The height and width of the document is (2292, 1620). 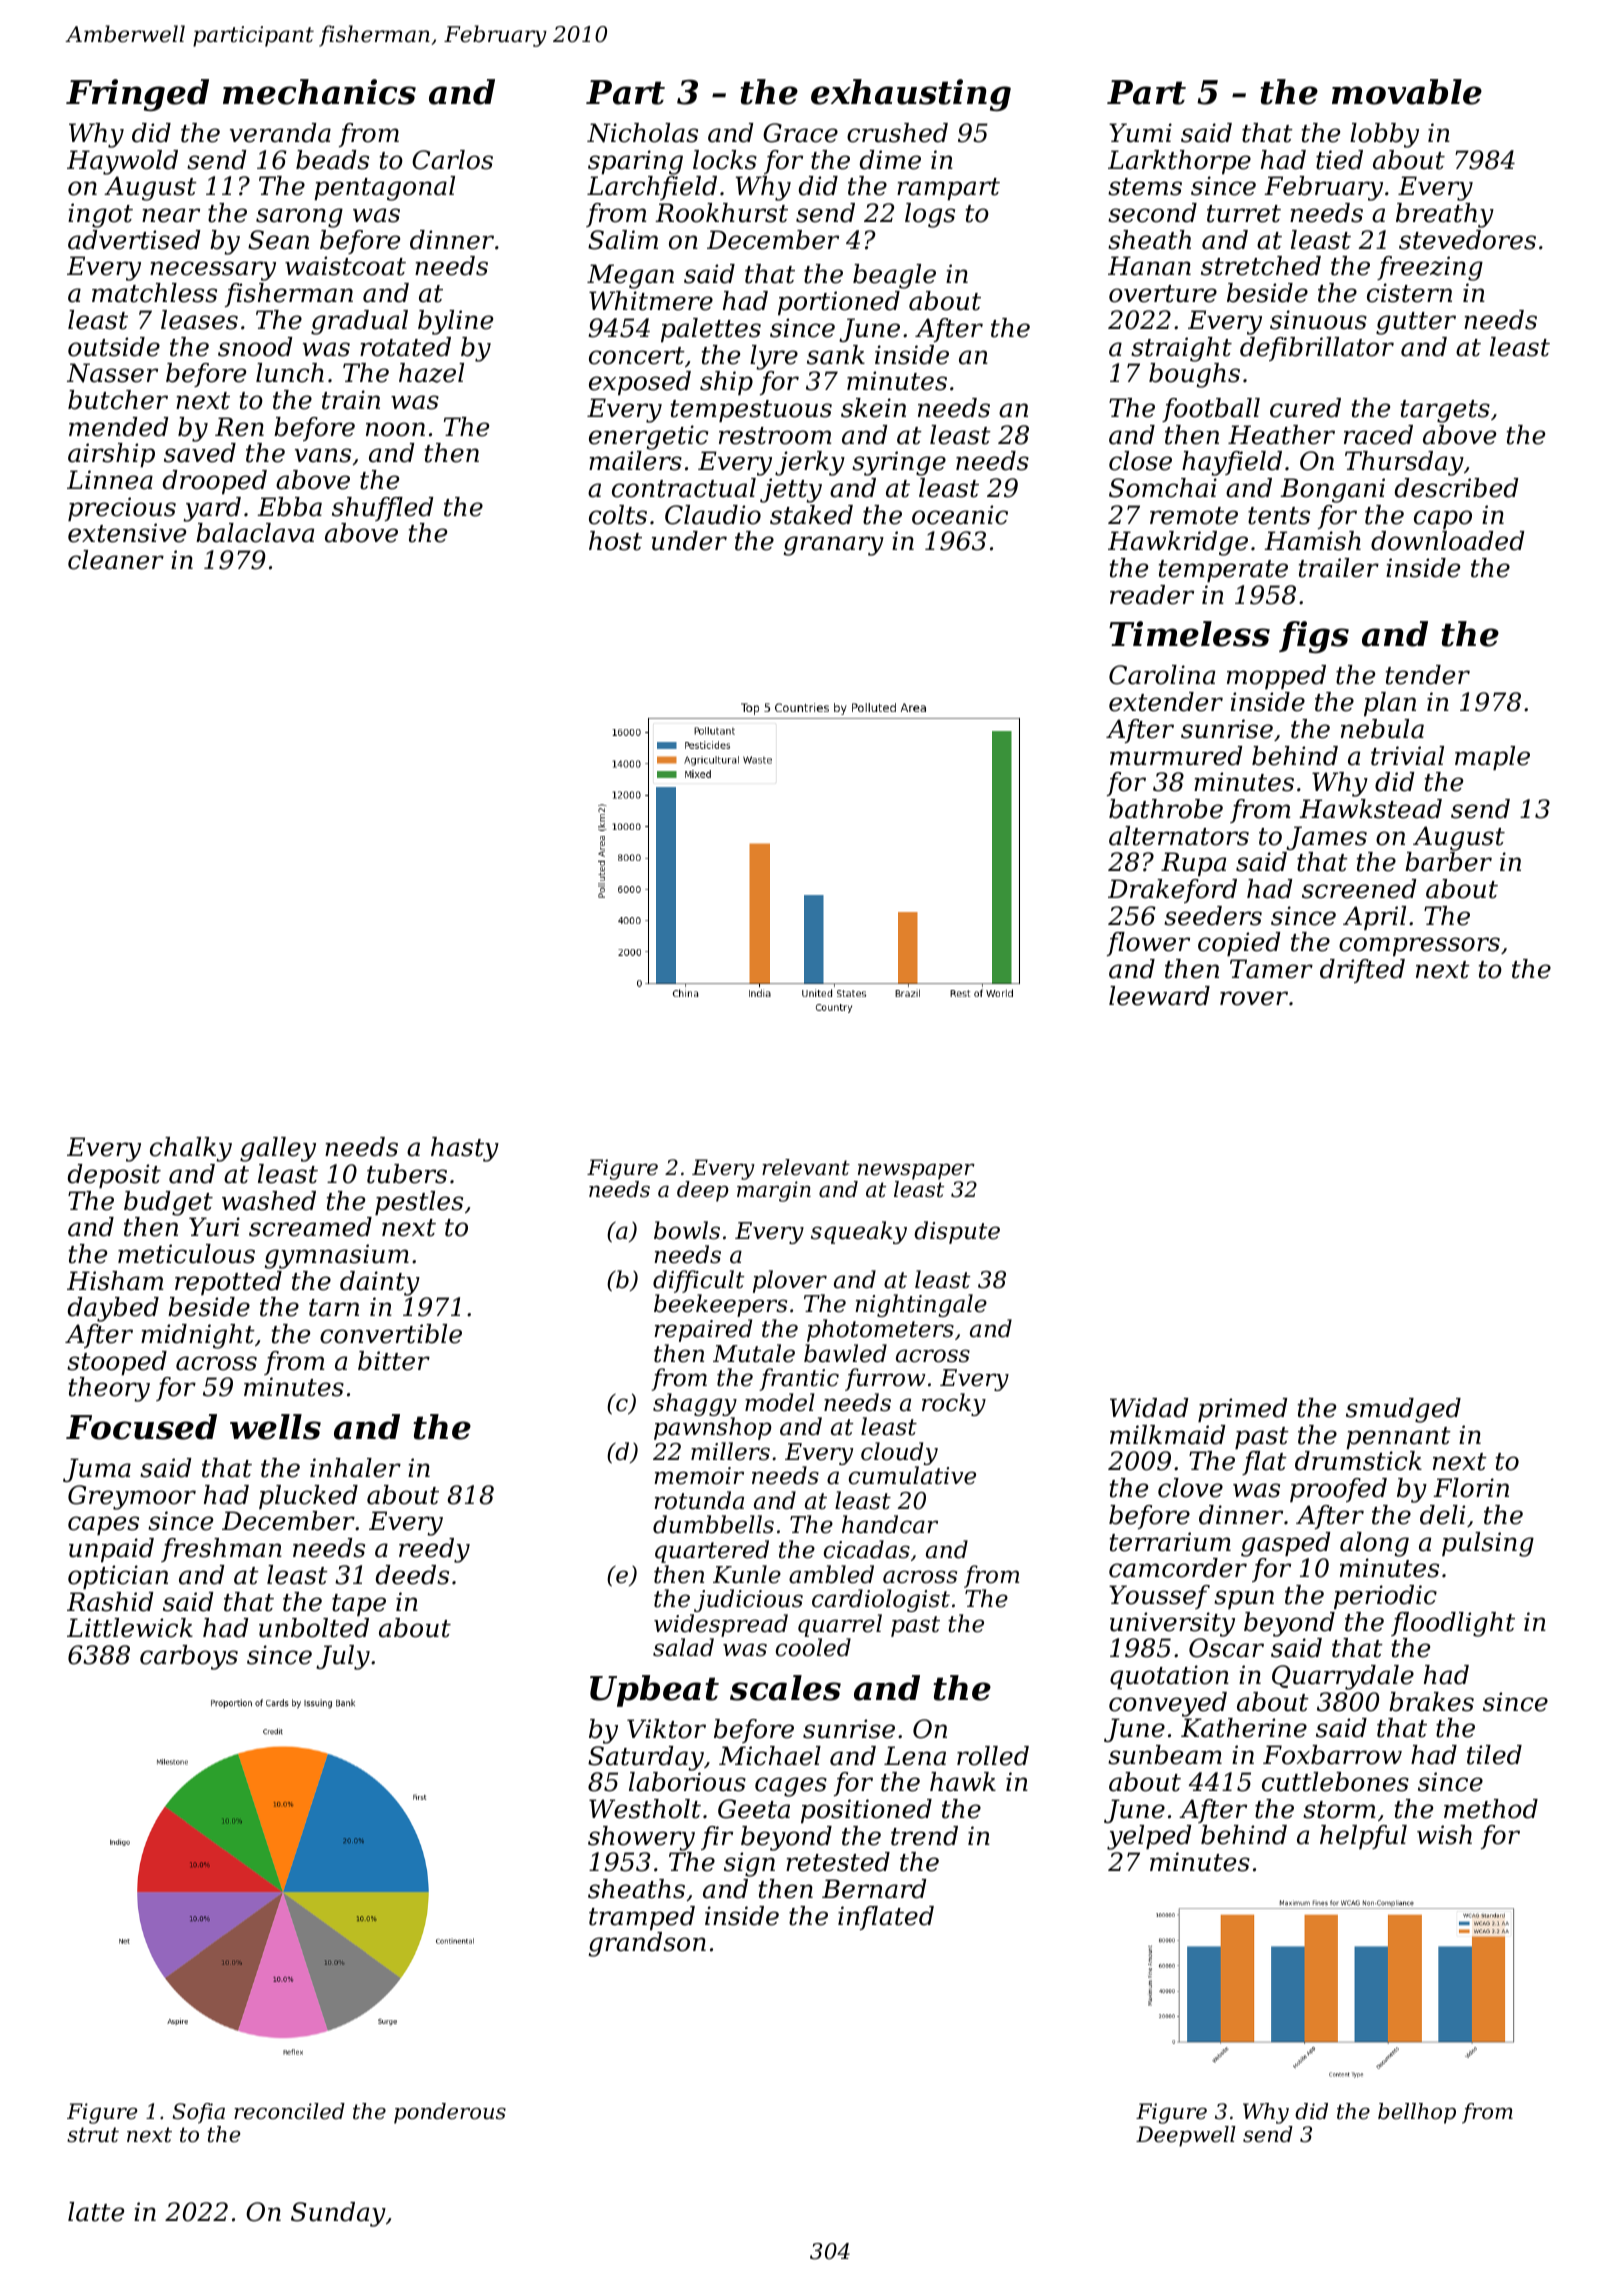 What do you see at coordinates (255, 533) in the document?
I see `balaclava` at bounding box center [255, 533].
